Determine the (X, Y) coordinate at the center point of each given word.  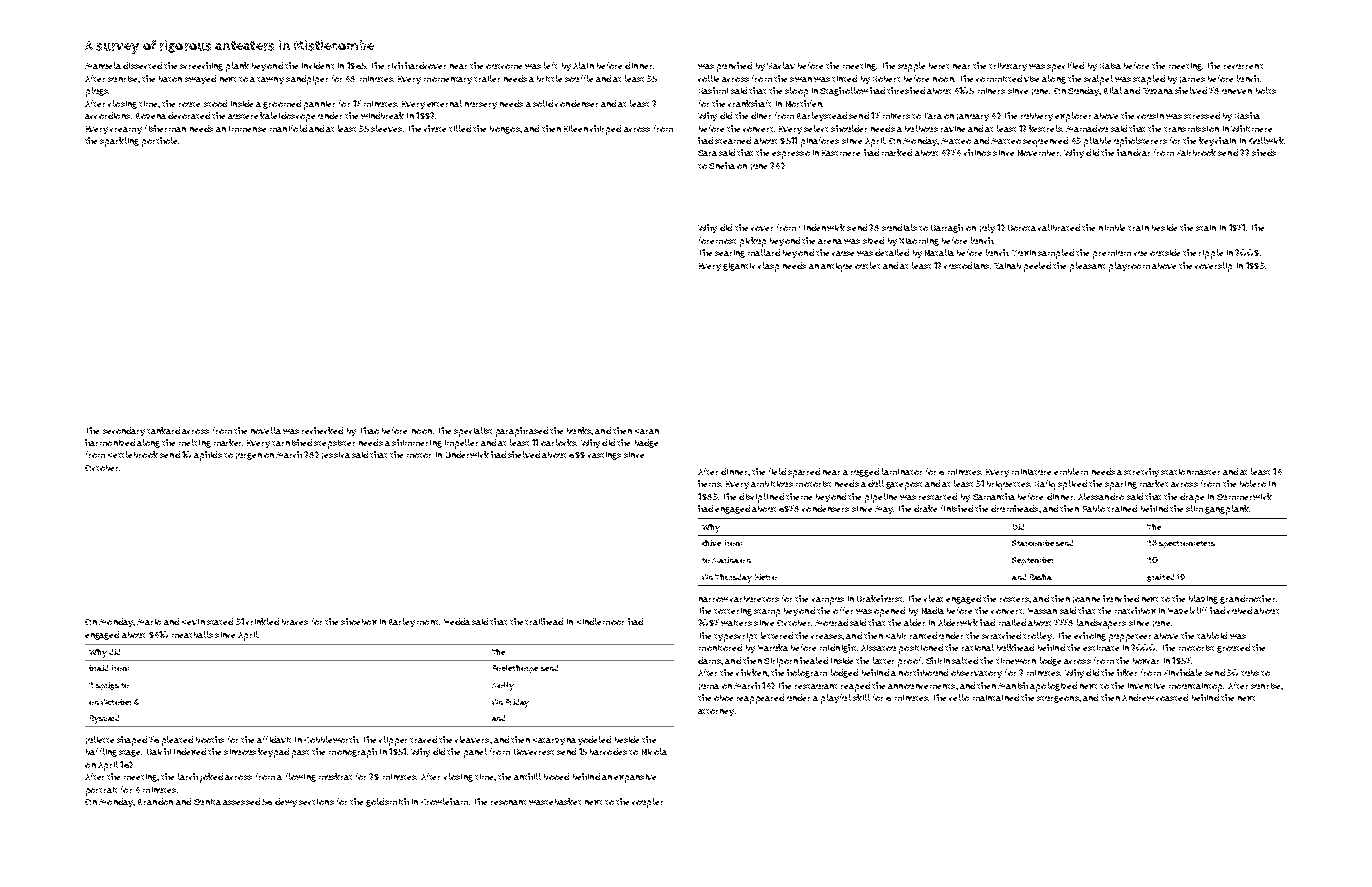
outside (1165, 252)
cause (843, 253)
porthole (159, 142)
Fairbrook (1196, 152)
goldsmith (387, 802)
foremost (717, 240)
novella (266, 430)
